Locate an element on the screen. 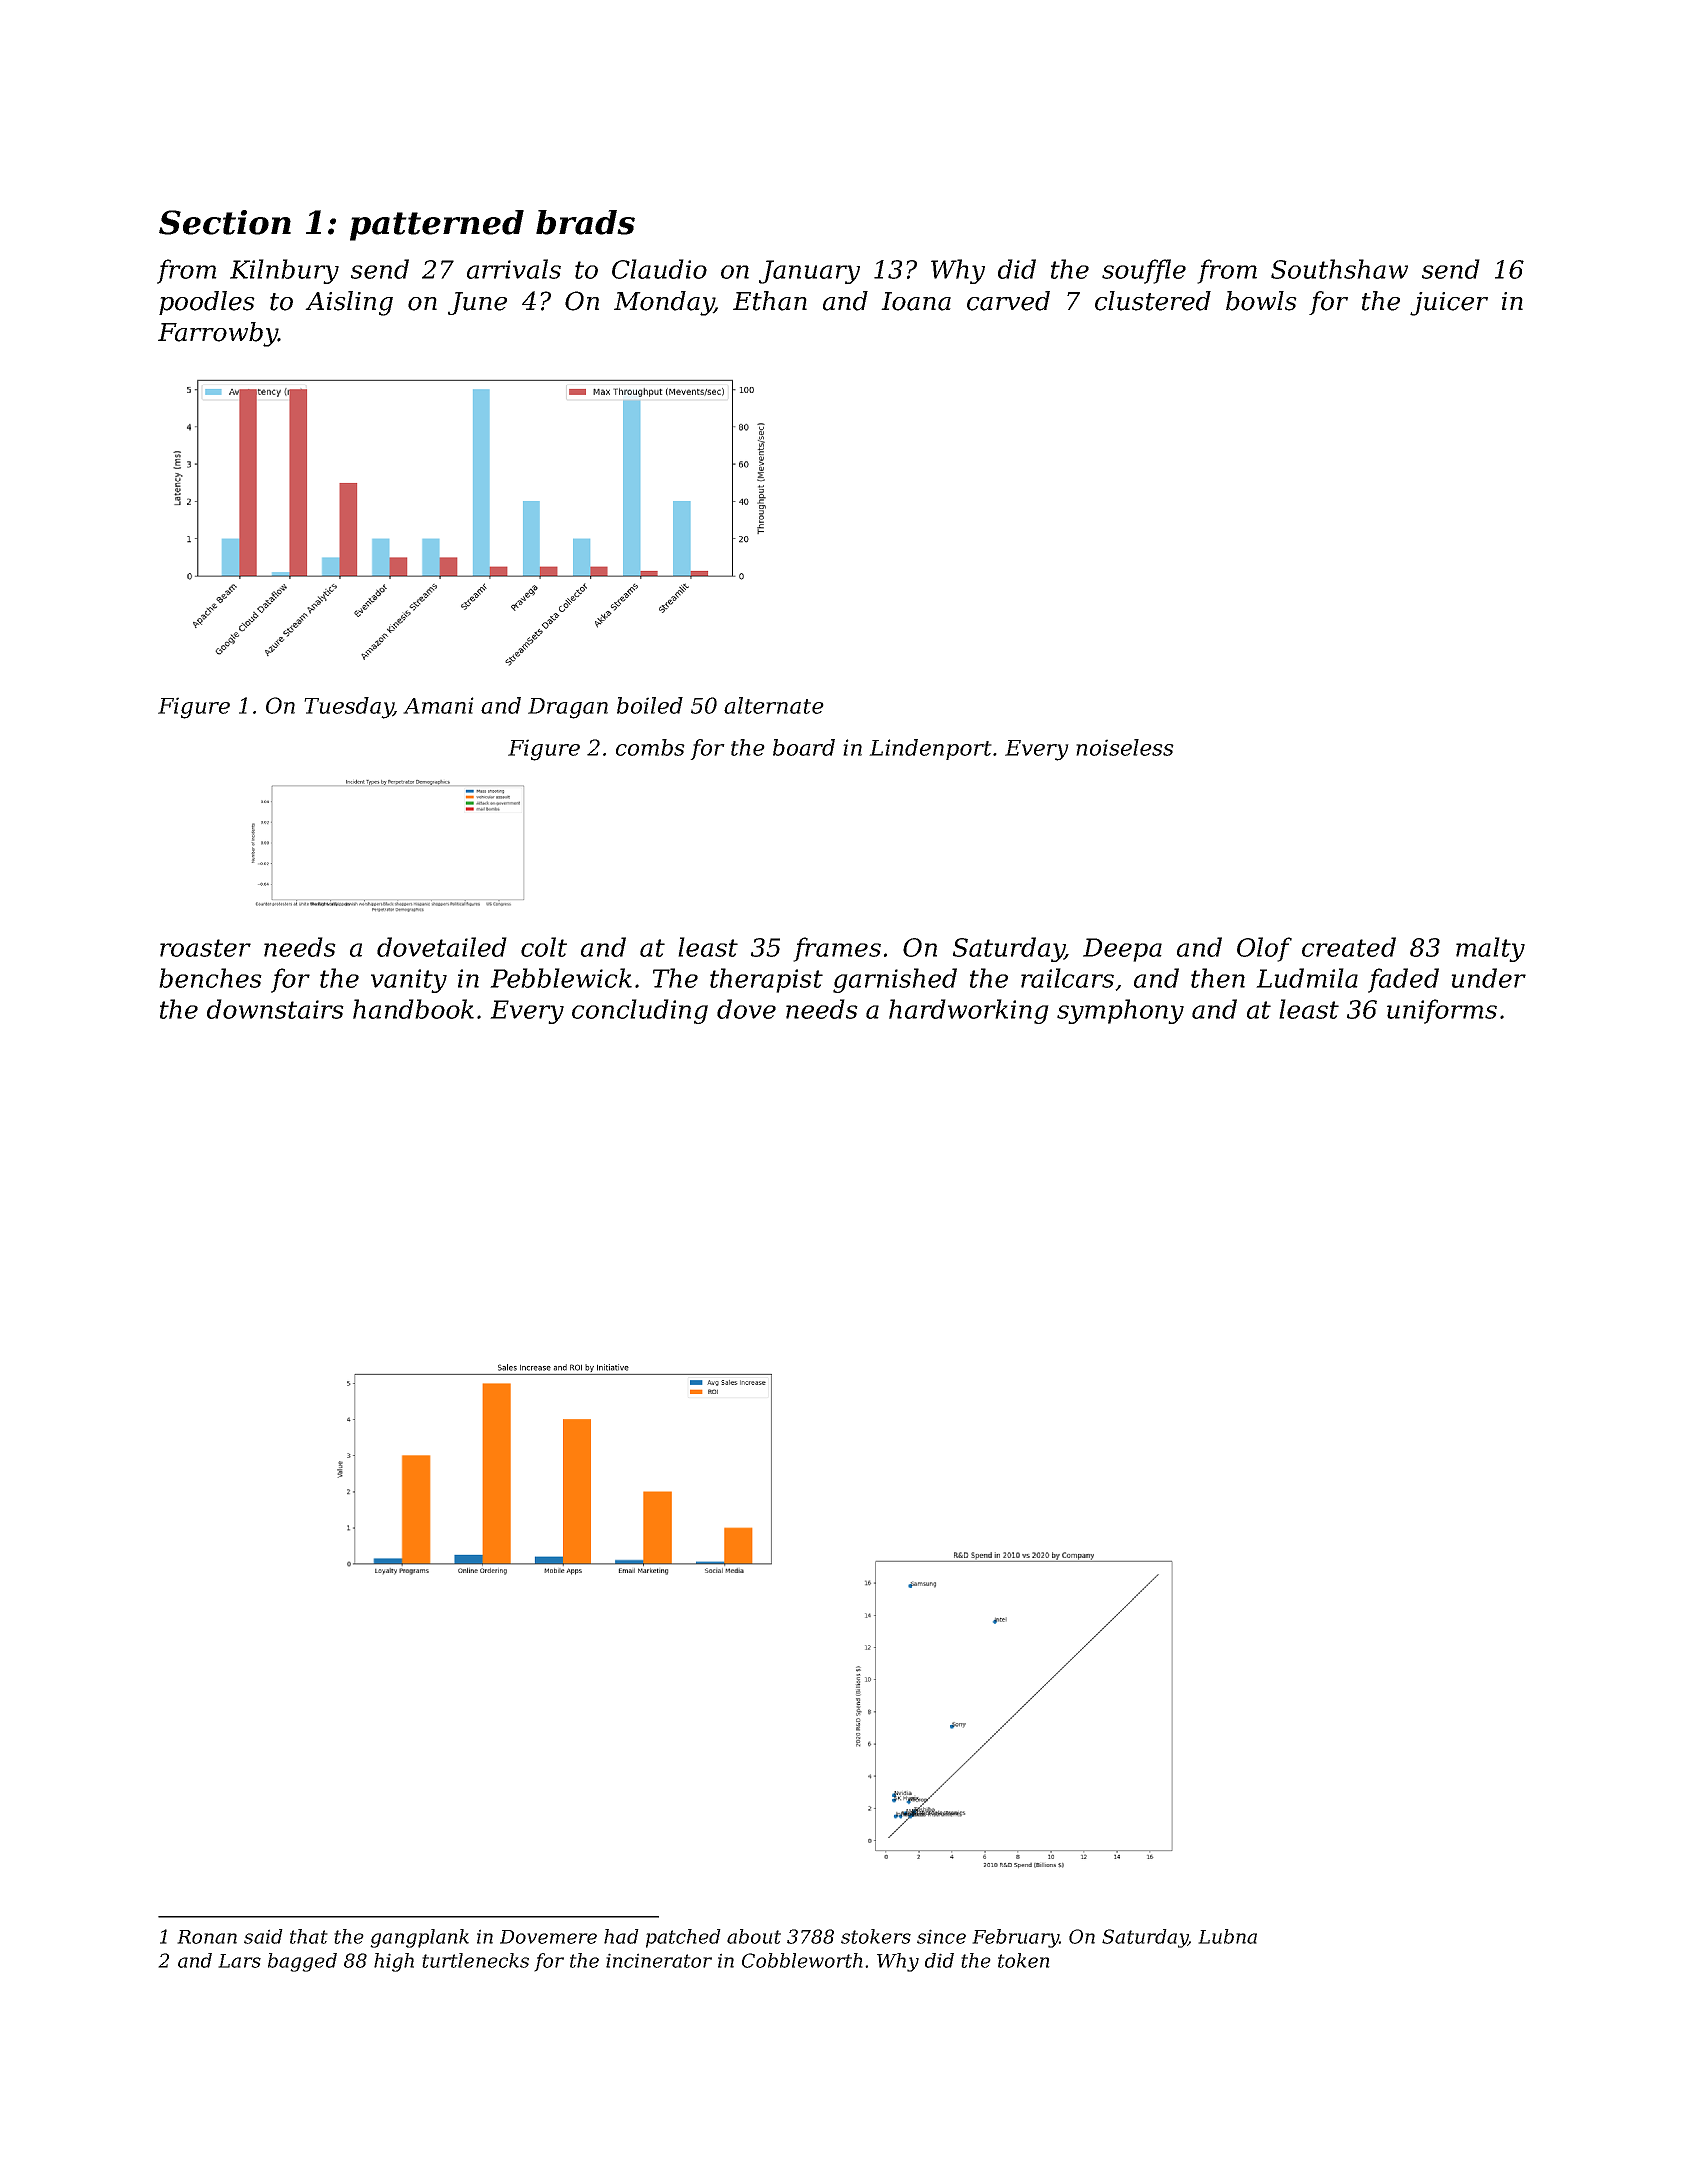 Image resolution: width=1683 pixels, height=2178 pixels. Lars is located at coordinates (239, 1961).
